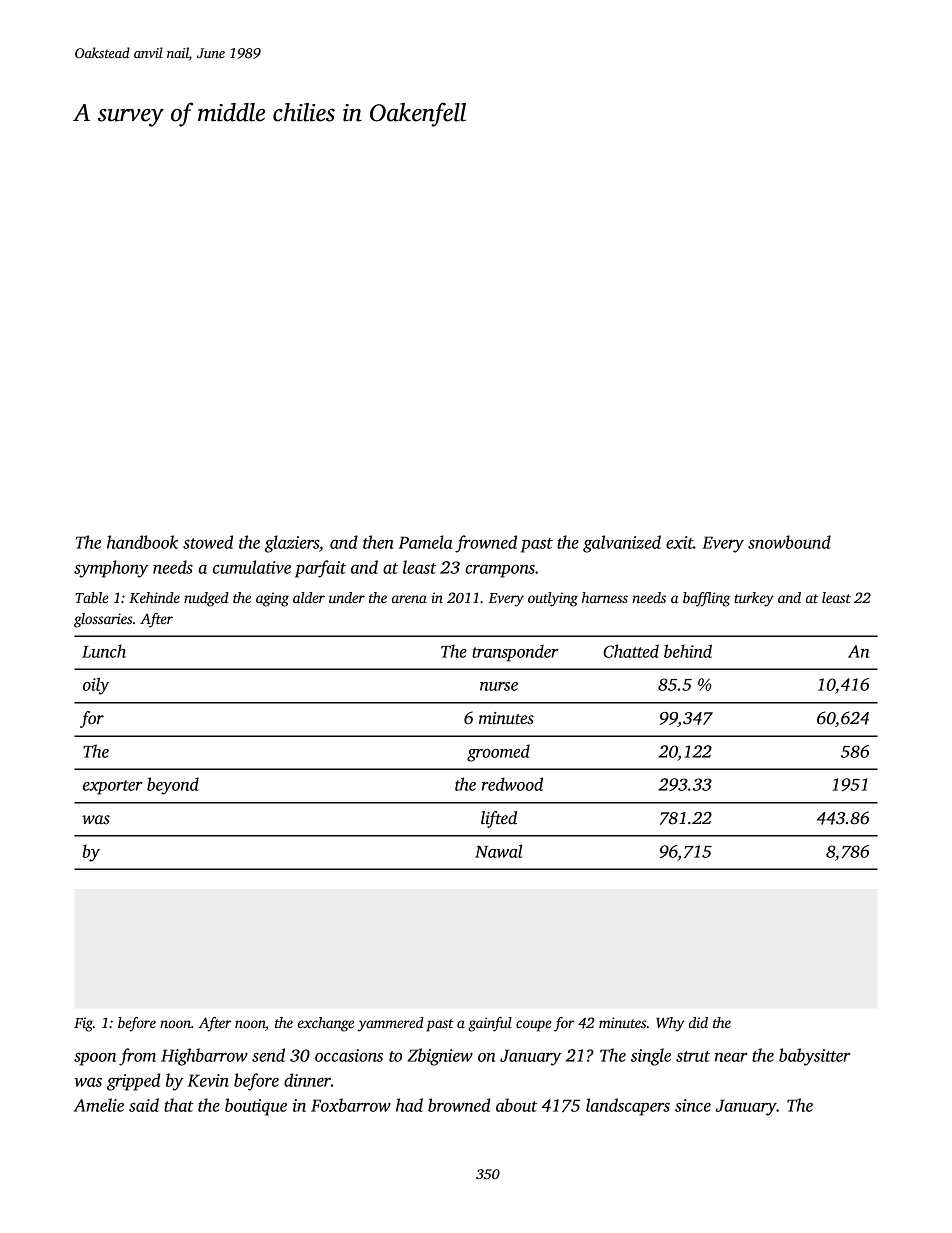 The image size is (952, 1233). What do you see at coordinates (512, 784) in the image?
I see `redwood` at bounding box center [512, 784].
